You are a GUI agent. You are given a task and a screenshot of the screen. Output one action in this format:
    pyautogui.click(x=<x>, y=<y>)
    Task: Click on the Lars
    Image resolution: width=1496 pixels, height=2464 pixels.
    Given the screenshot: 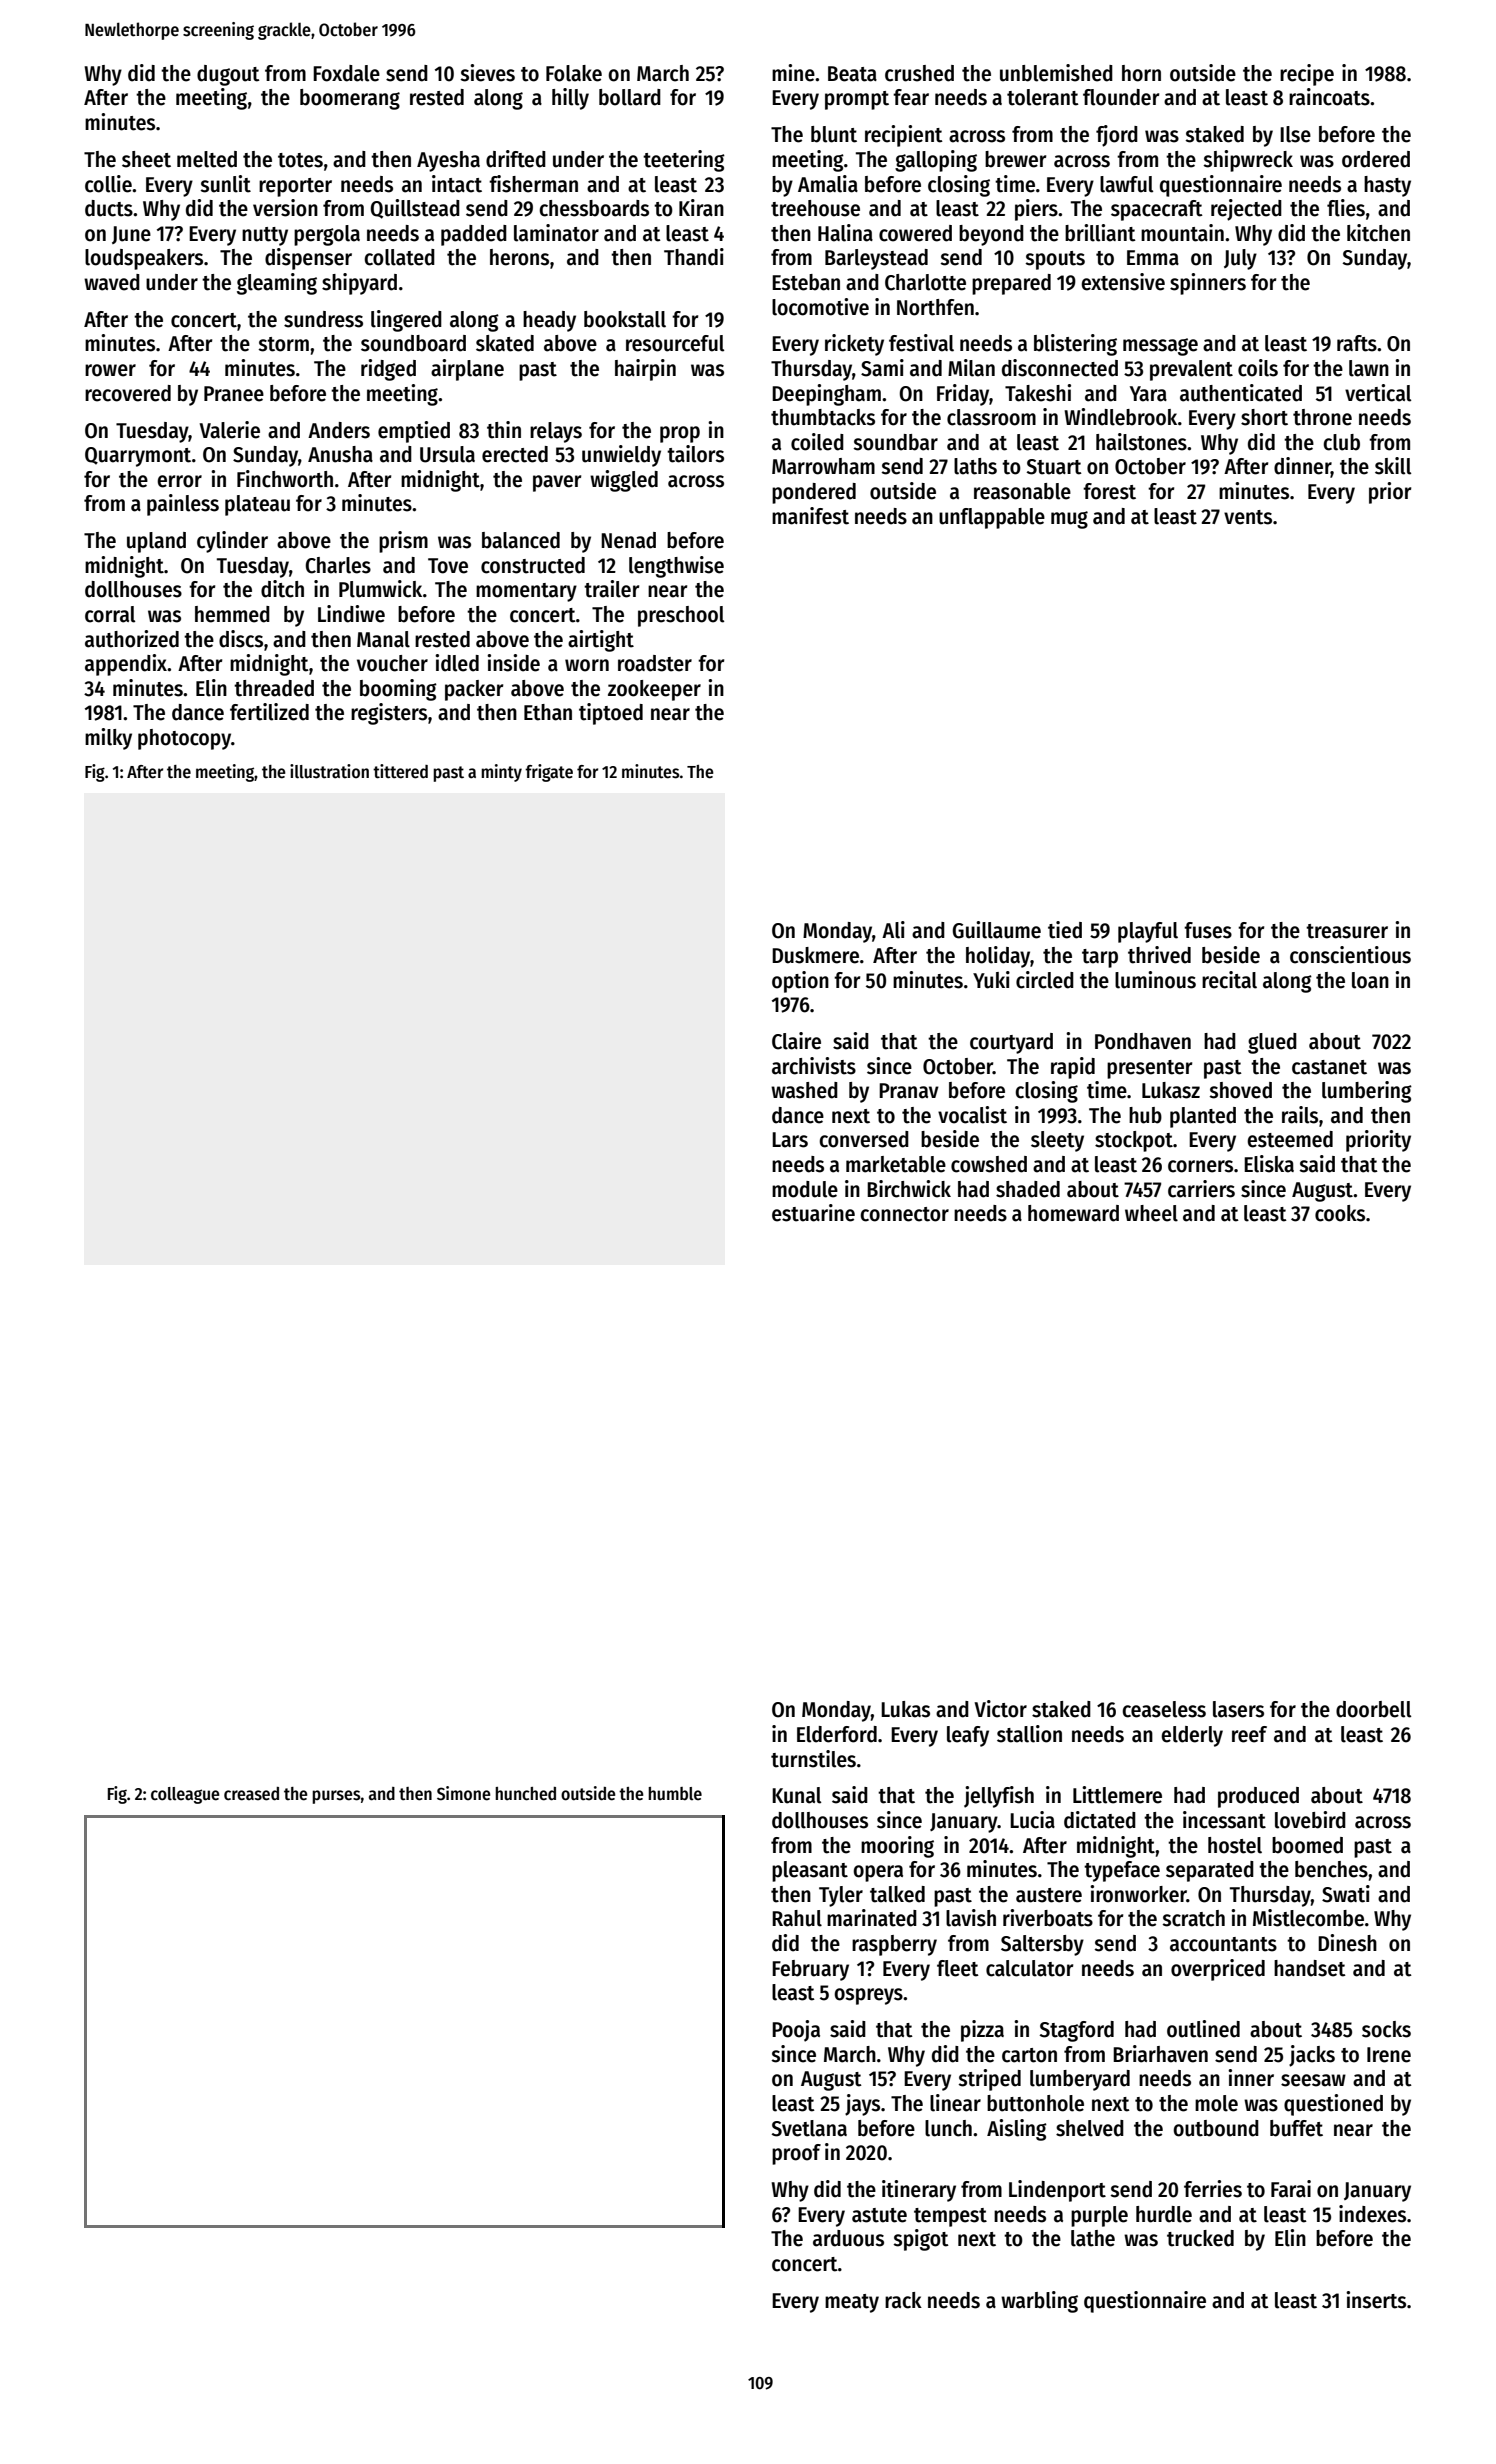 What is the action you would take?
    pyautogui.click(x=790, y=1140)
